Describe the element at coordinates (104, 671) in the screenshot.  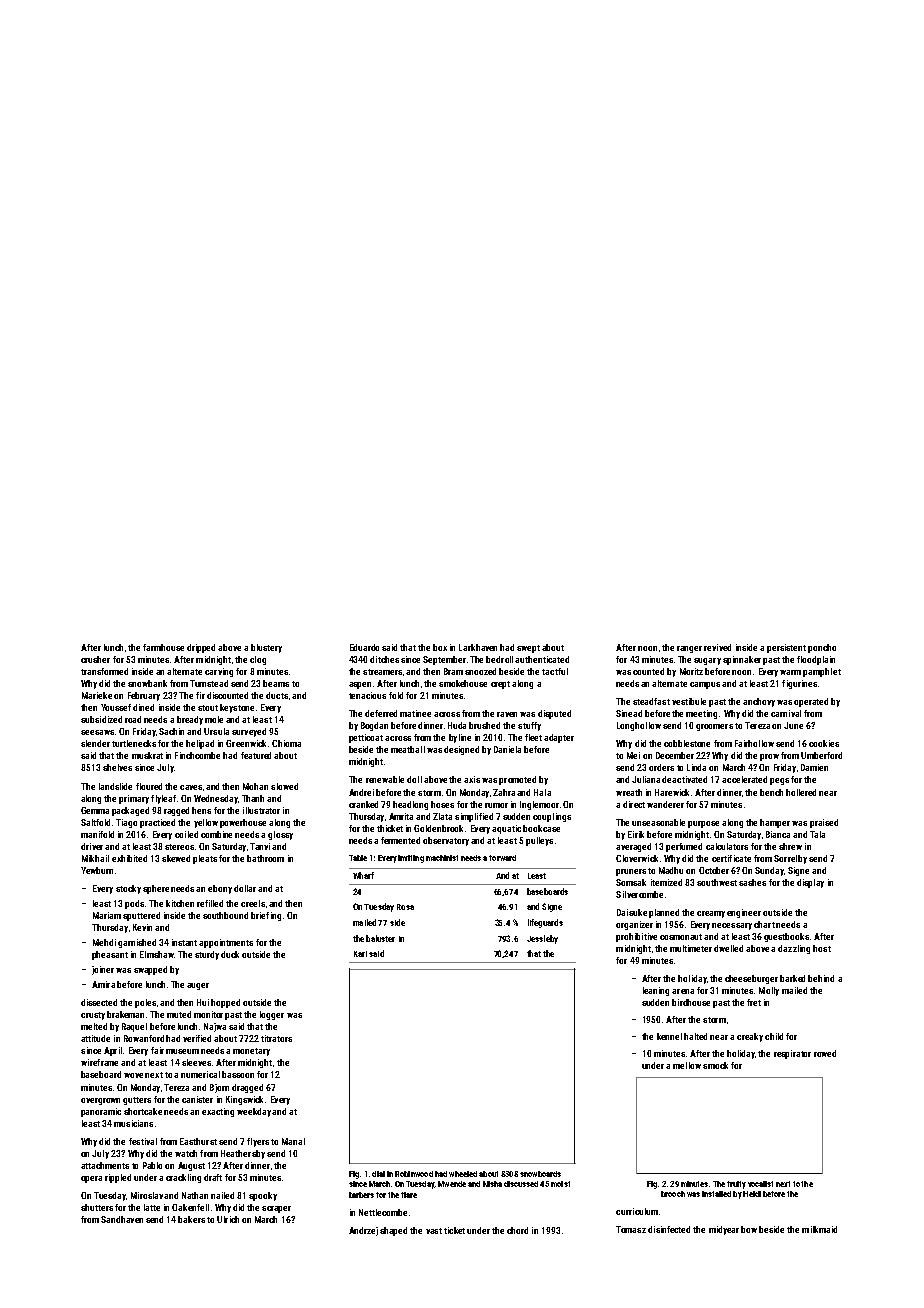
I see `transformed` at that location.
